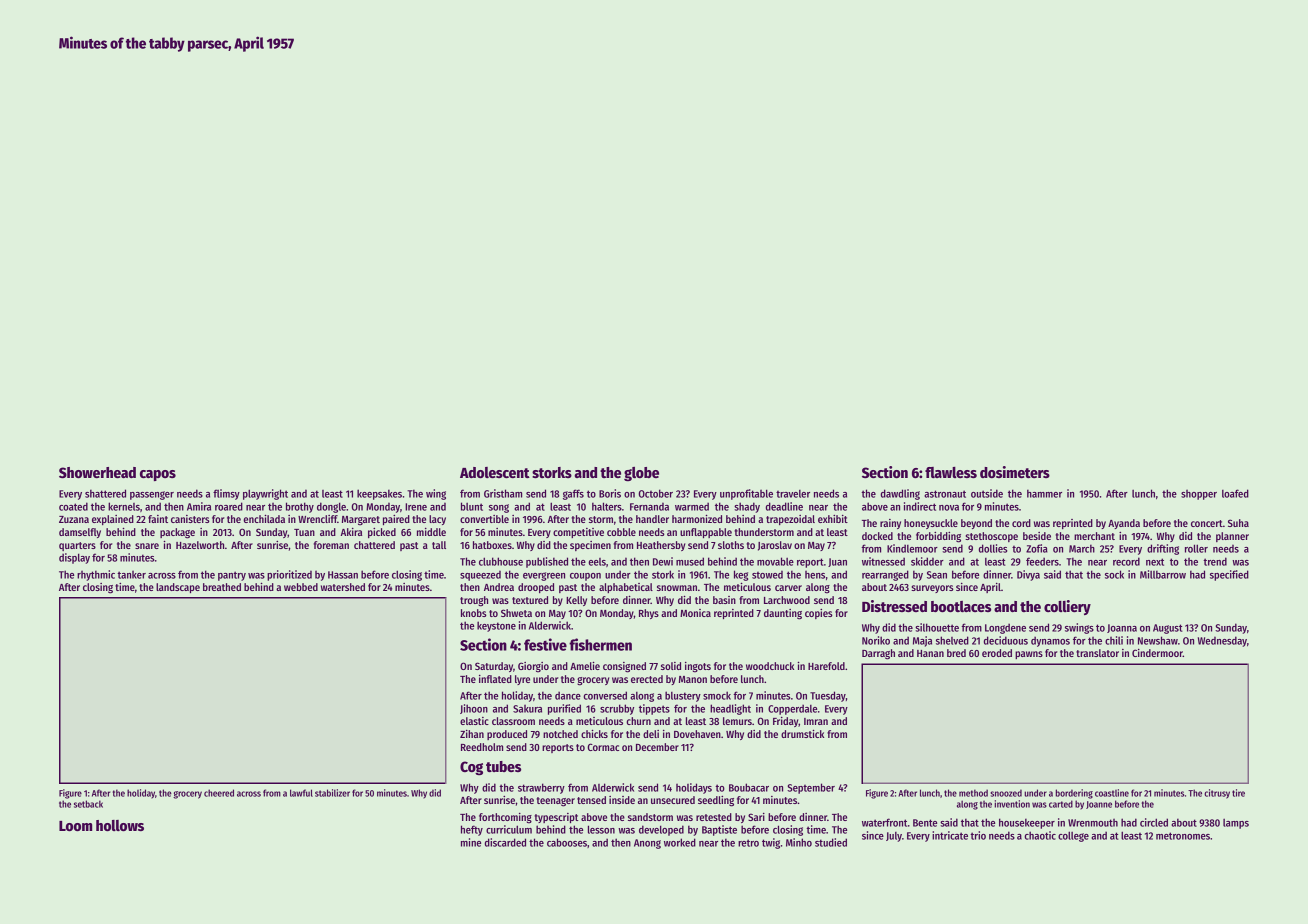 The height and width of the screenshot is (924, 1308). Describe the element at coordinates (649, 614) in the screenshot. I see `Rhys` at that location.
